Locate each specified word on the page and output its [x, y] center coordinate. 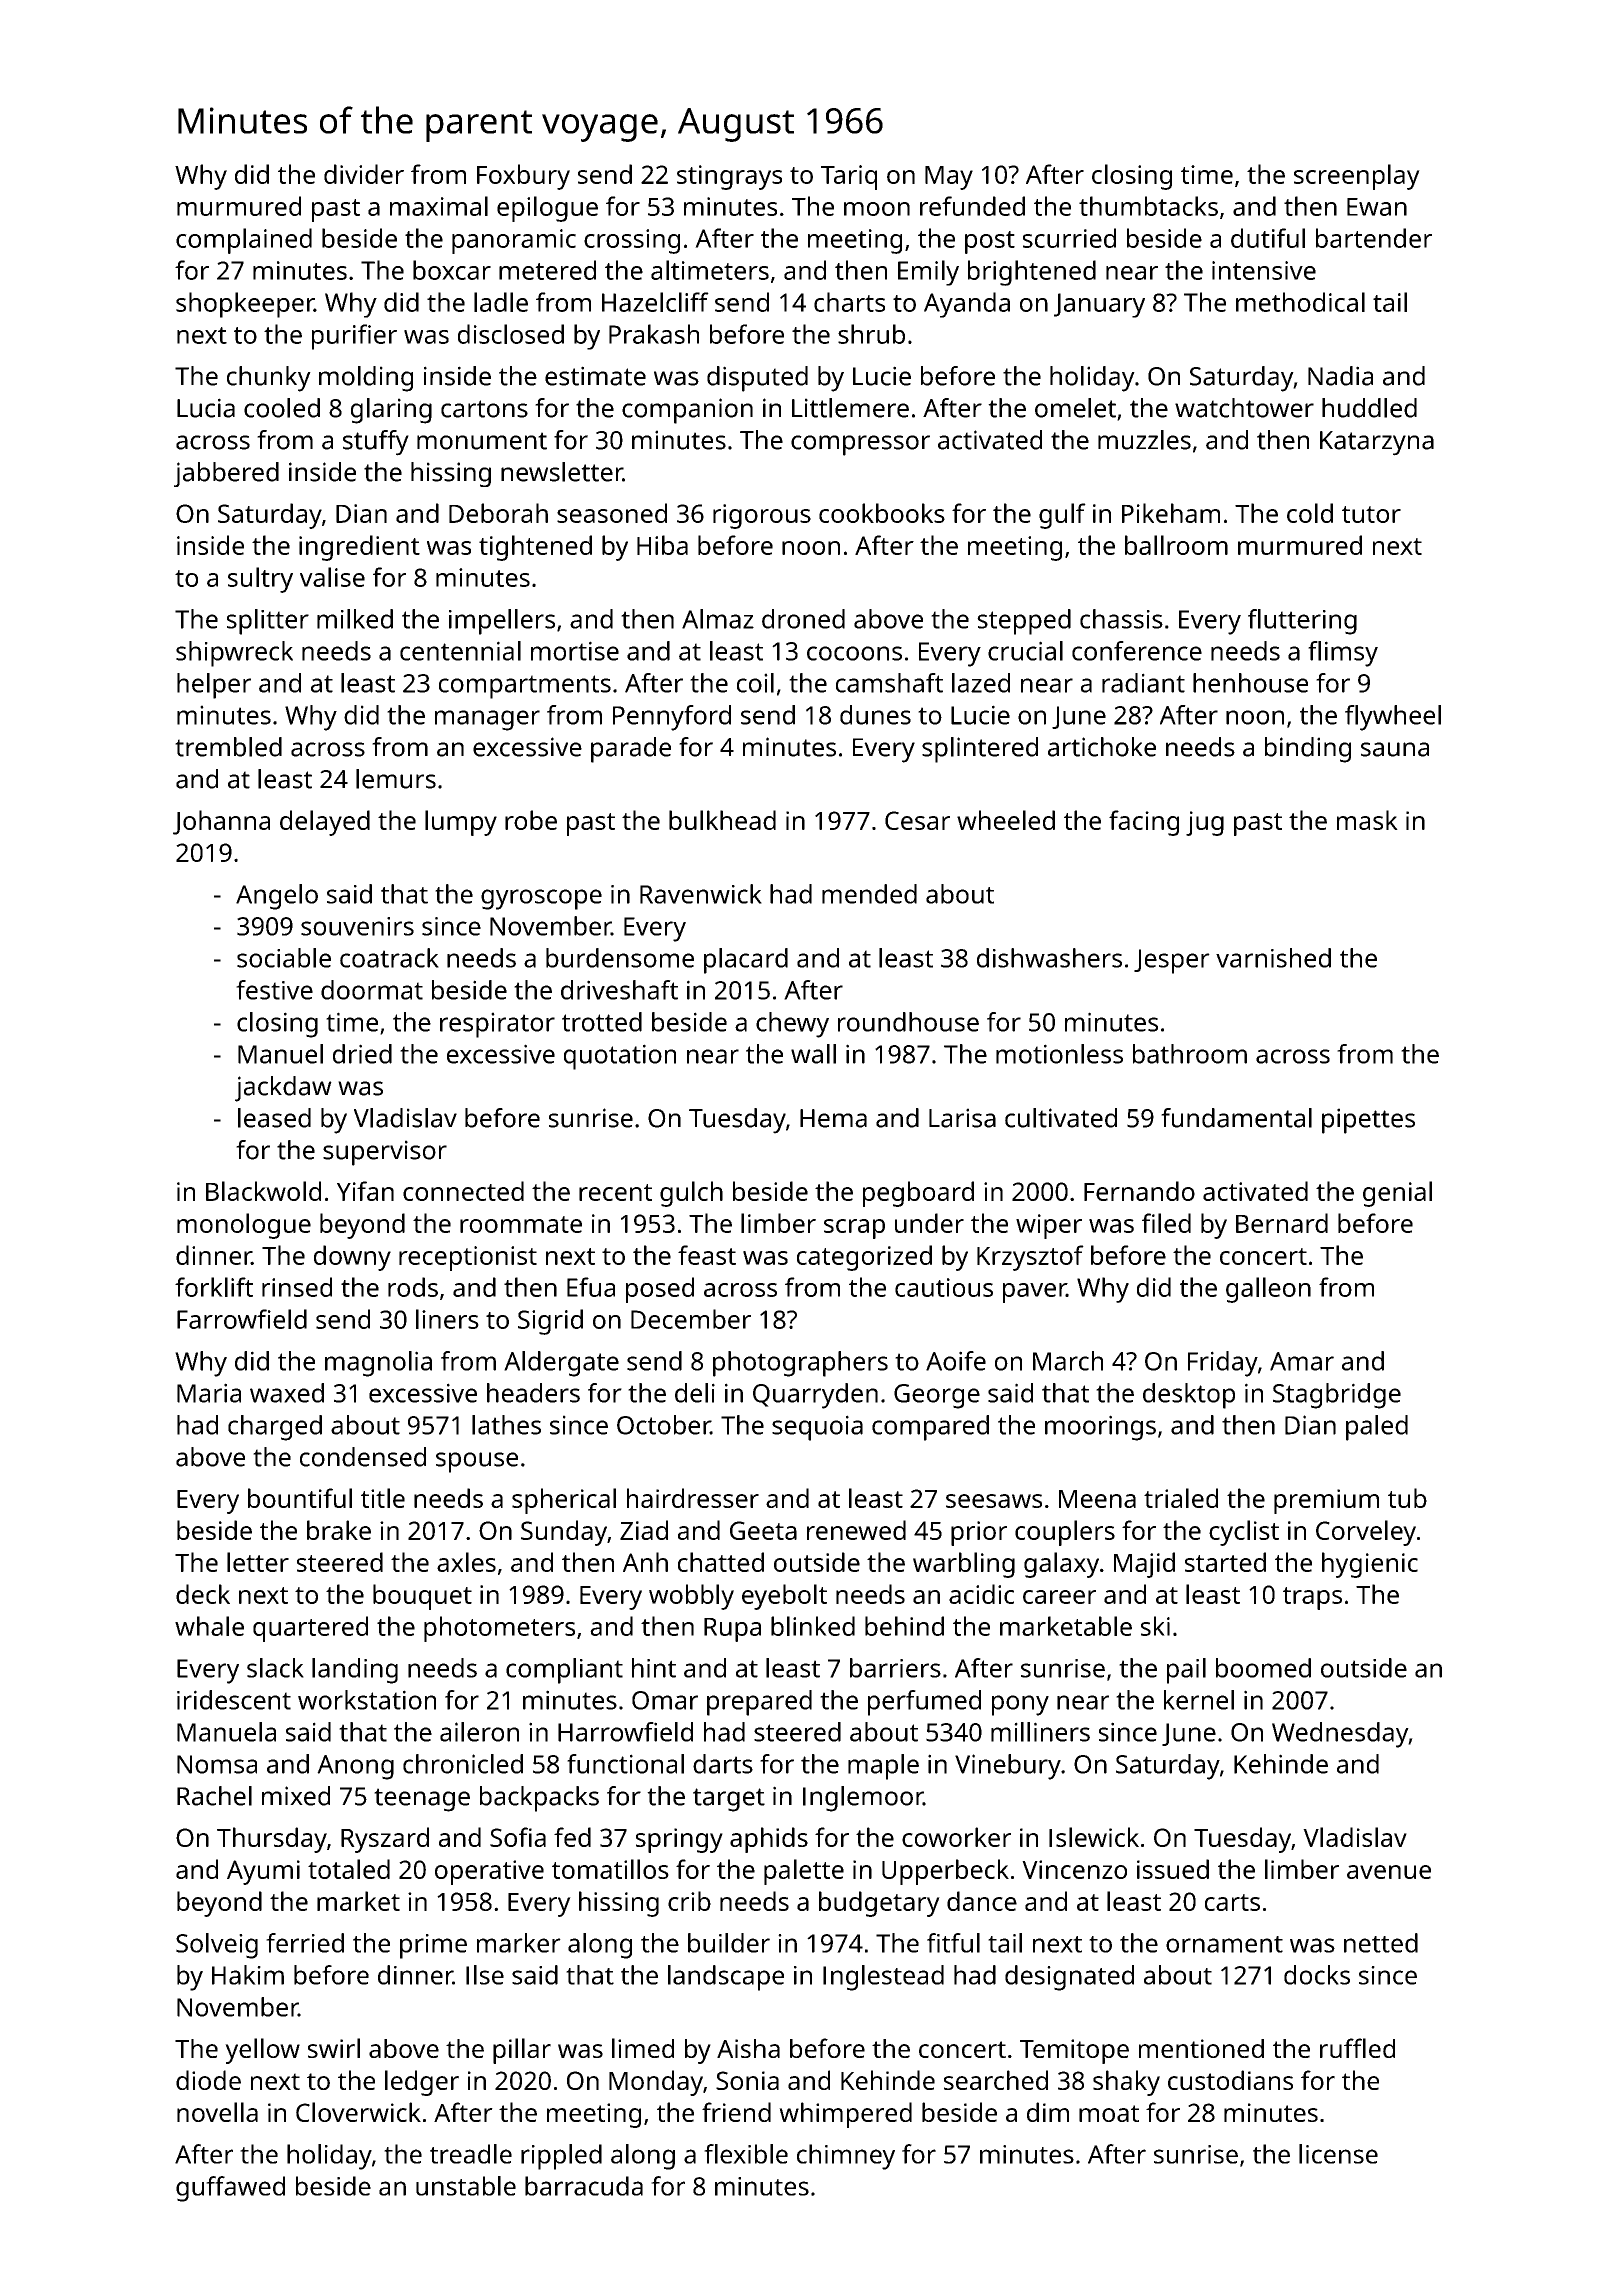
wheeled [1006, 820]
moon [877, 209]
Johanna [221, 822]
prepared [759, 1703]
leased [274, 1118]
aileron [479, 1732]
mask [1367, 820]
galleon [1268, 1290]
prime [433, 1946]
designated [1069, 1978]
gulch [691, 1194]
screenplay [1357, 177]
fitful [953, 1943]
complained [244, 241]
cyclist [1244, 1533]
